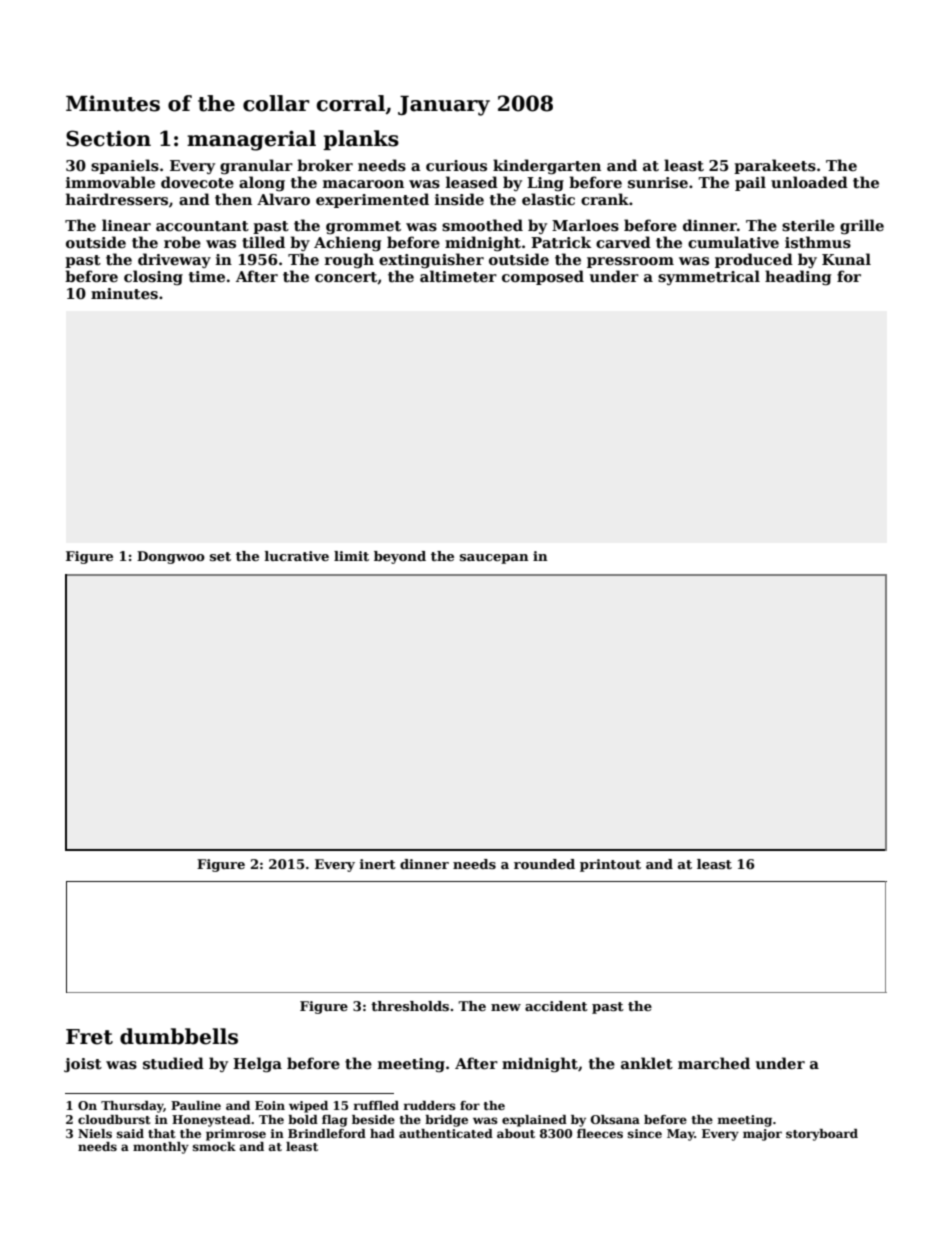 The width and height of the document is (952, 1233). I want to click on beyond, so click(400, 557).
